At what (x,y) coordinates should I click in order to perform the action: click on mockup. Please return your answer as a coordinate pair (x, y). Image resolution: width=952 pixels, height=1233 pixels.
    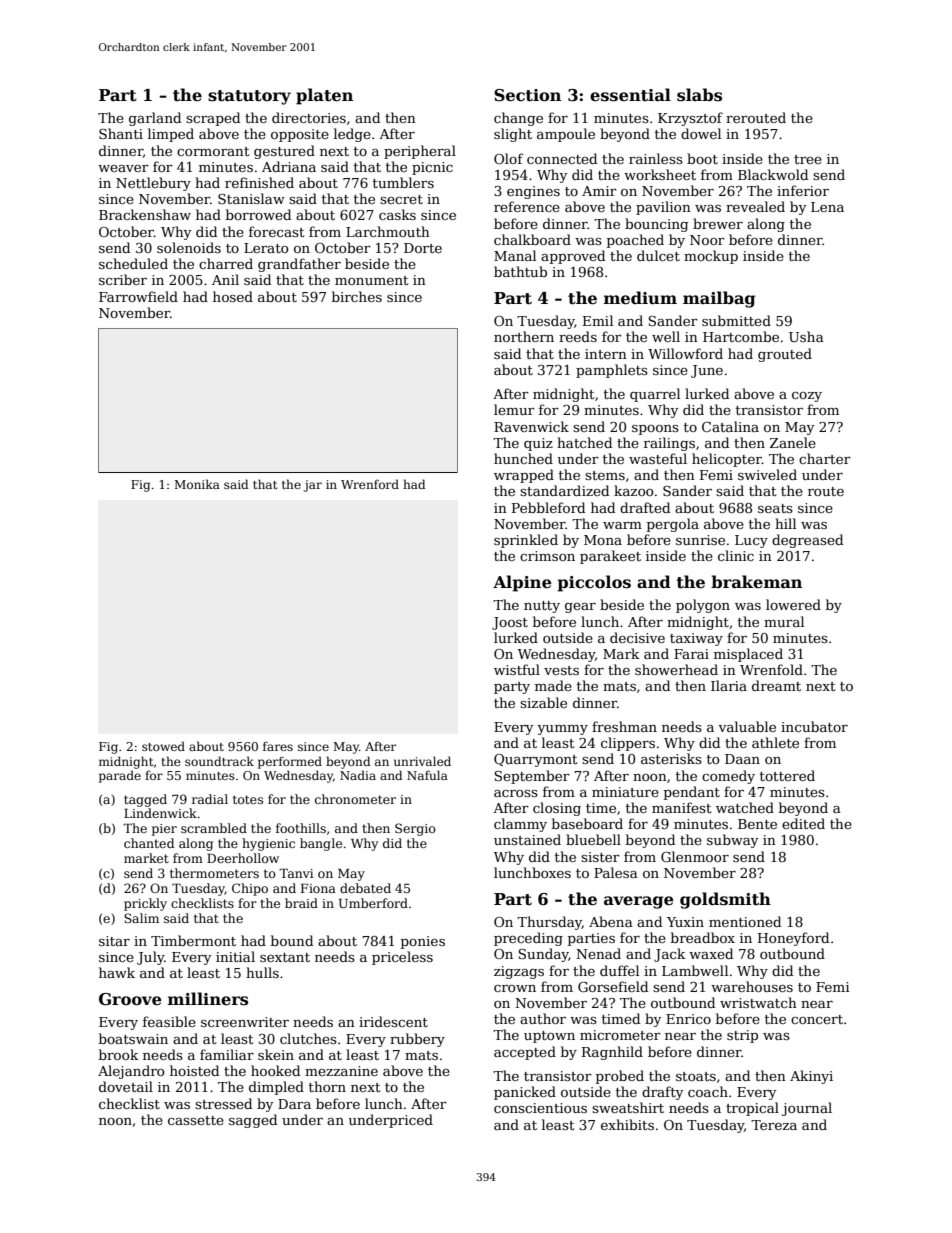
    Looking at the image, I should click on (711, 257).
